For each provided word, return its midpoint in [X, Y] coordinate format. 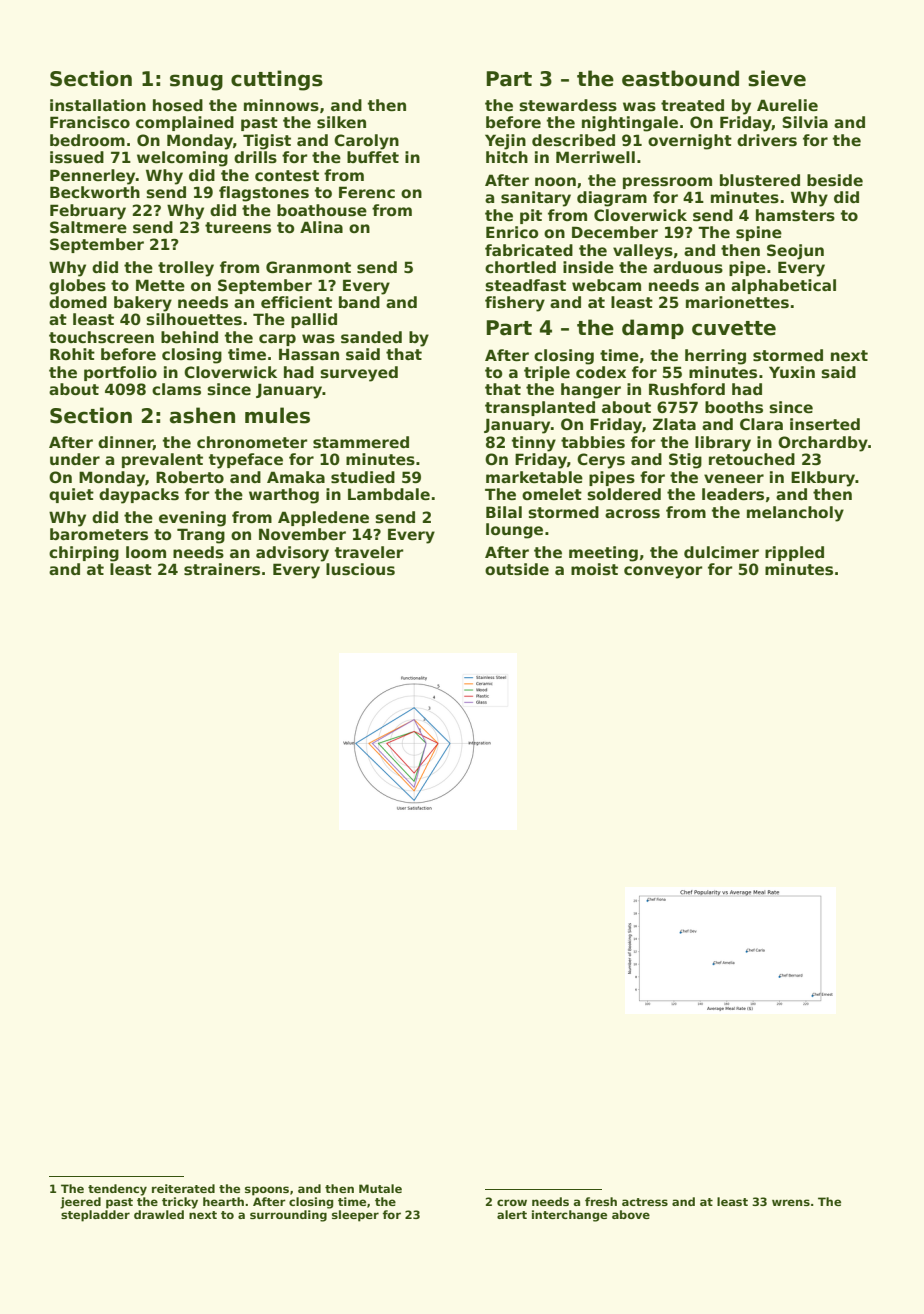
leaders [733, 494]
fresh [601, 1201]
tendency [117, 1190]
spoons [267, 1191]
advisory [292, 554]
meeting [603, 554]
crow [512, 1202]
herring [715, 357]
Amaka [296, 477]
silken [341, 122]
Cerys [601, 461]
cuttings [277, 80]
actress [645, 1202]
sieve [777, 78]
